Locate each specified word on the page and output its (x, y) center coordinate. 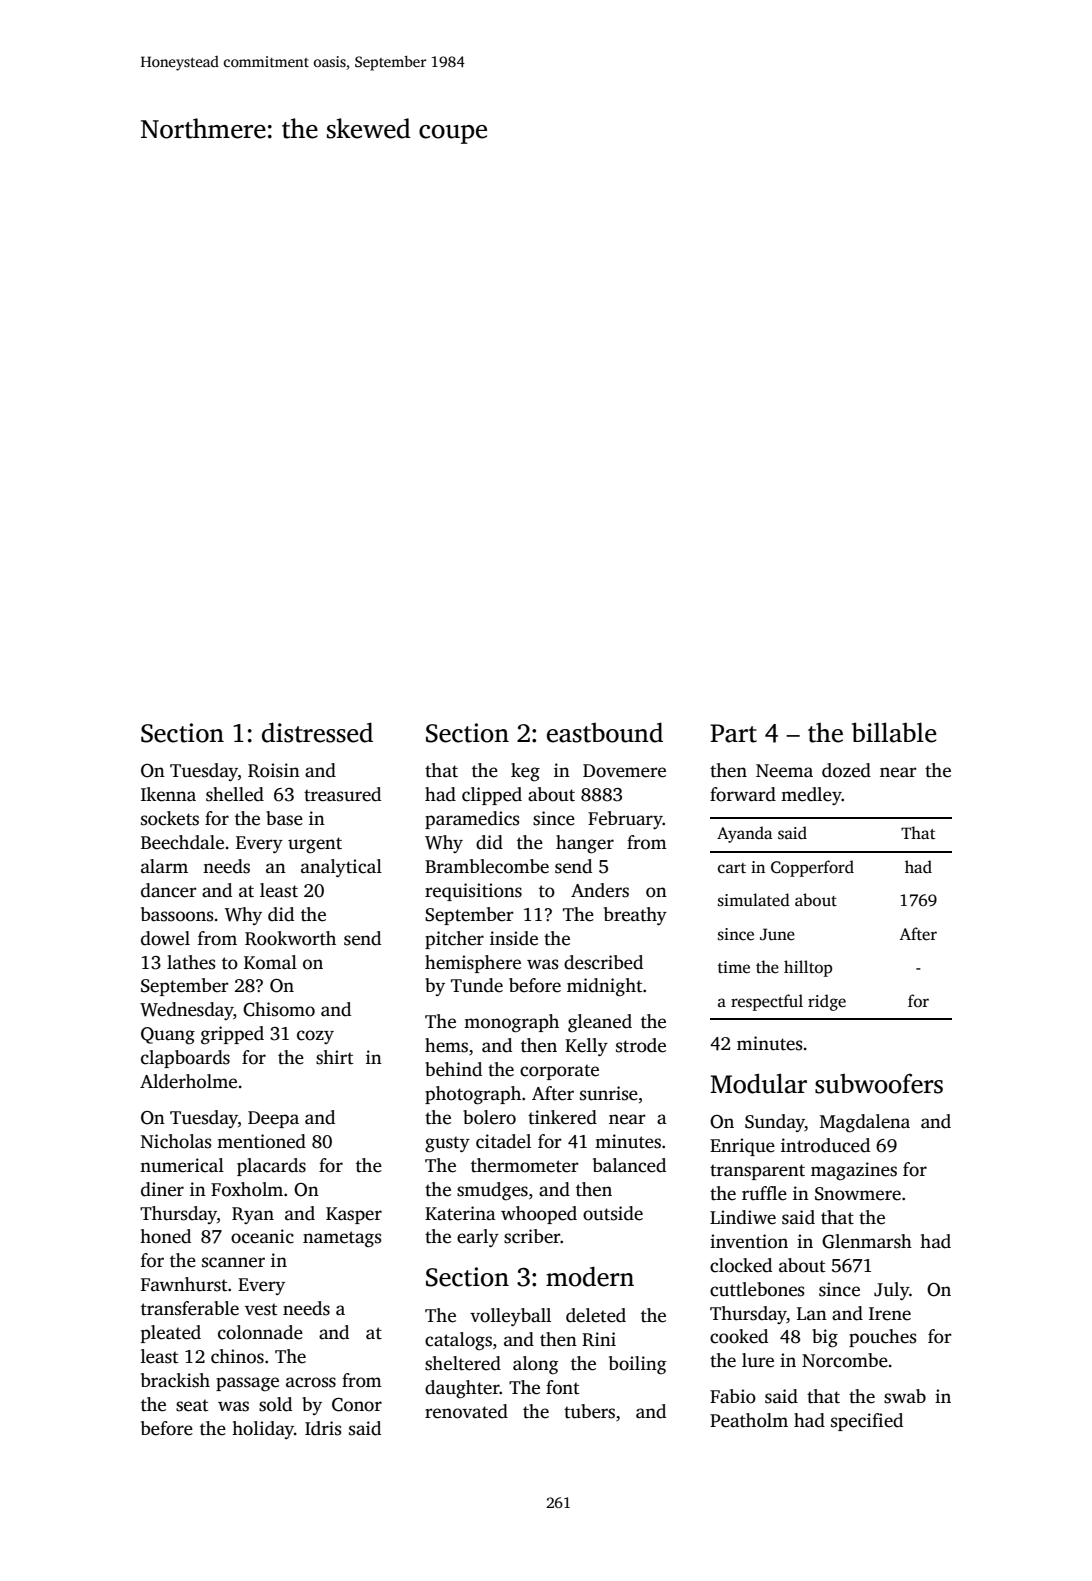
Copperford (812, 868)
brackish (175, 1380)
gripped (232, 1035)
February (625, 820)
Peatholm (749, 1420)
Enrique (742, 1147)
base (284, 818)
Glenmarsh (867, 1241)
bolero (489, 1117)
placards (271, 1167)
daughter (462, 1389)
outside (613, 1213)
